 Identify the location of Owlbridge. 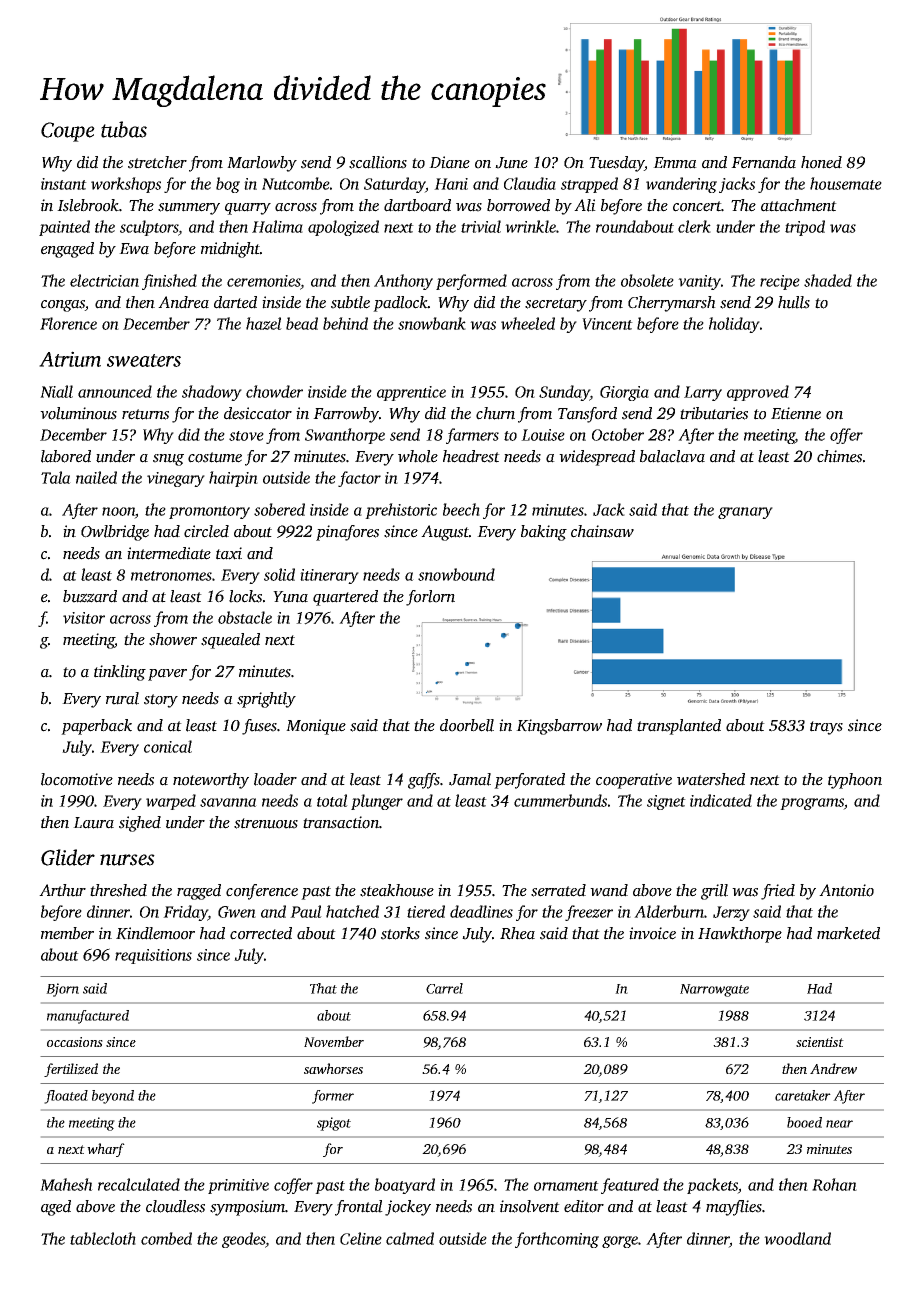
(115, 533).
